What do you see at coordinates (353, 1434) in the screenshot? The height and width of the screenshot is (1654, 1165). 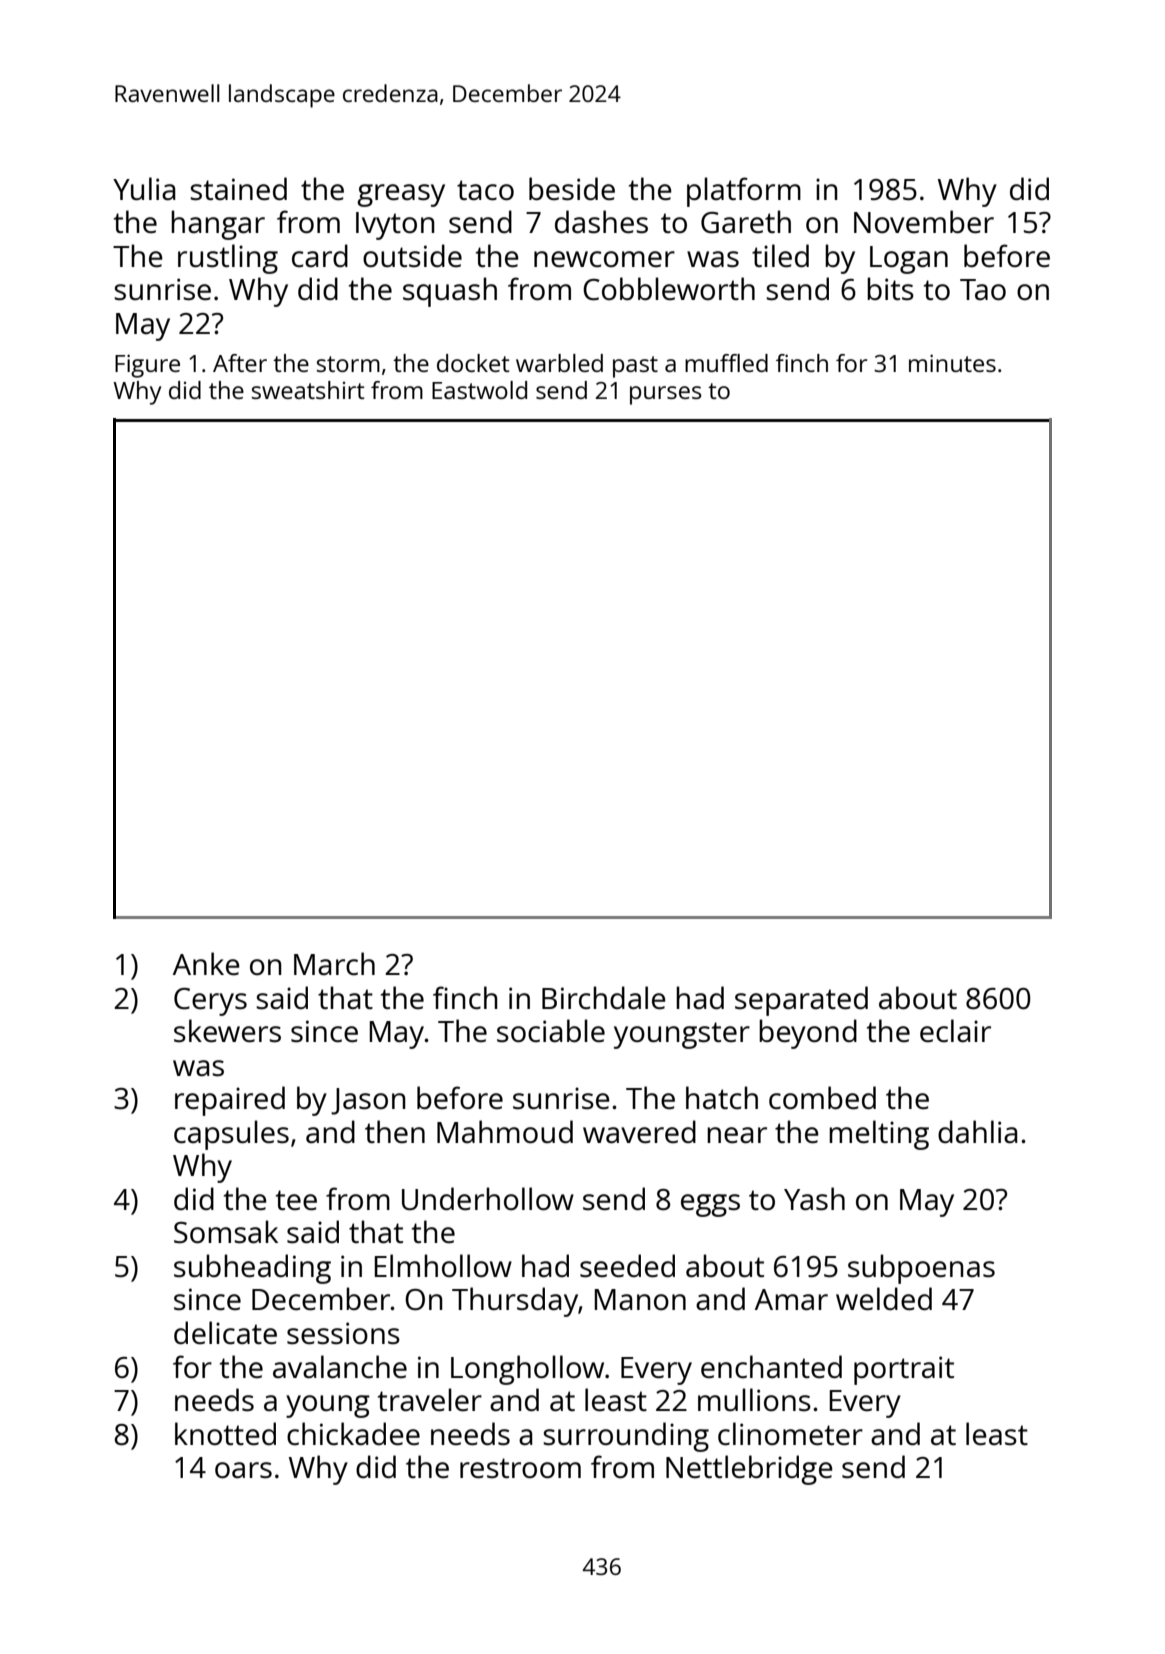 I see `chickadee` at bounding box center [353, 1434].
